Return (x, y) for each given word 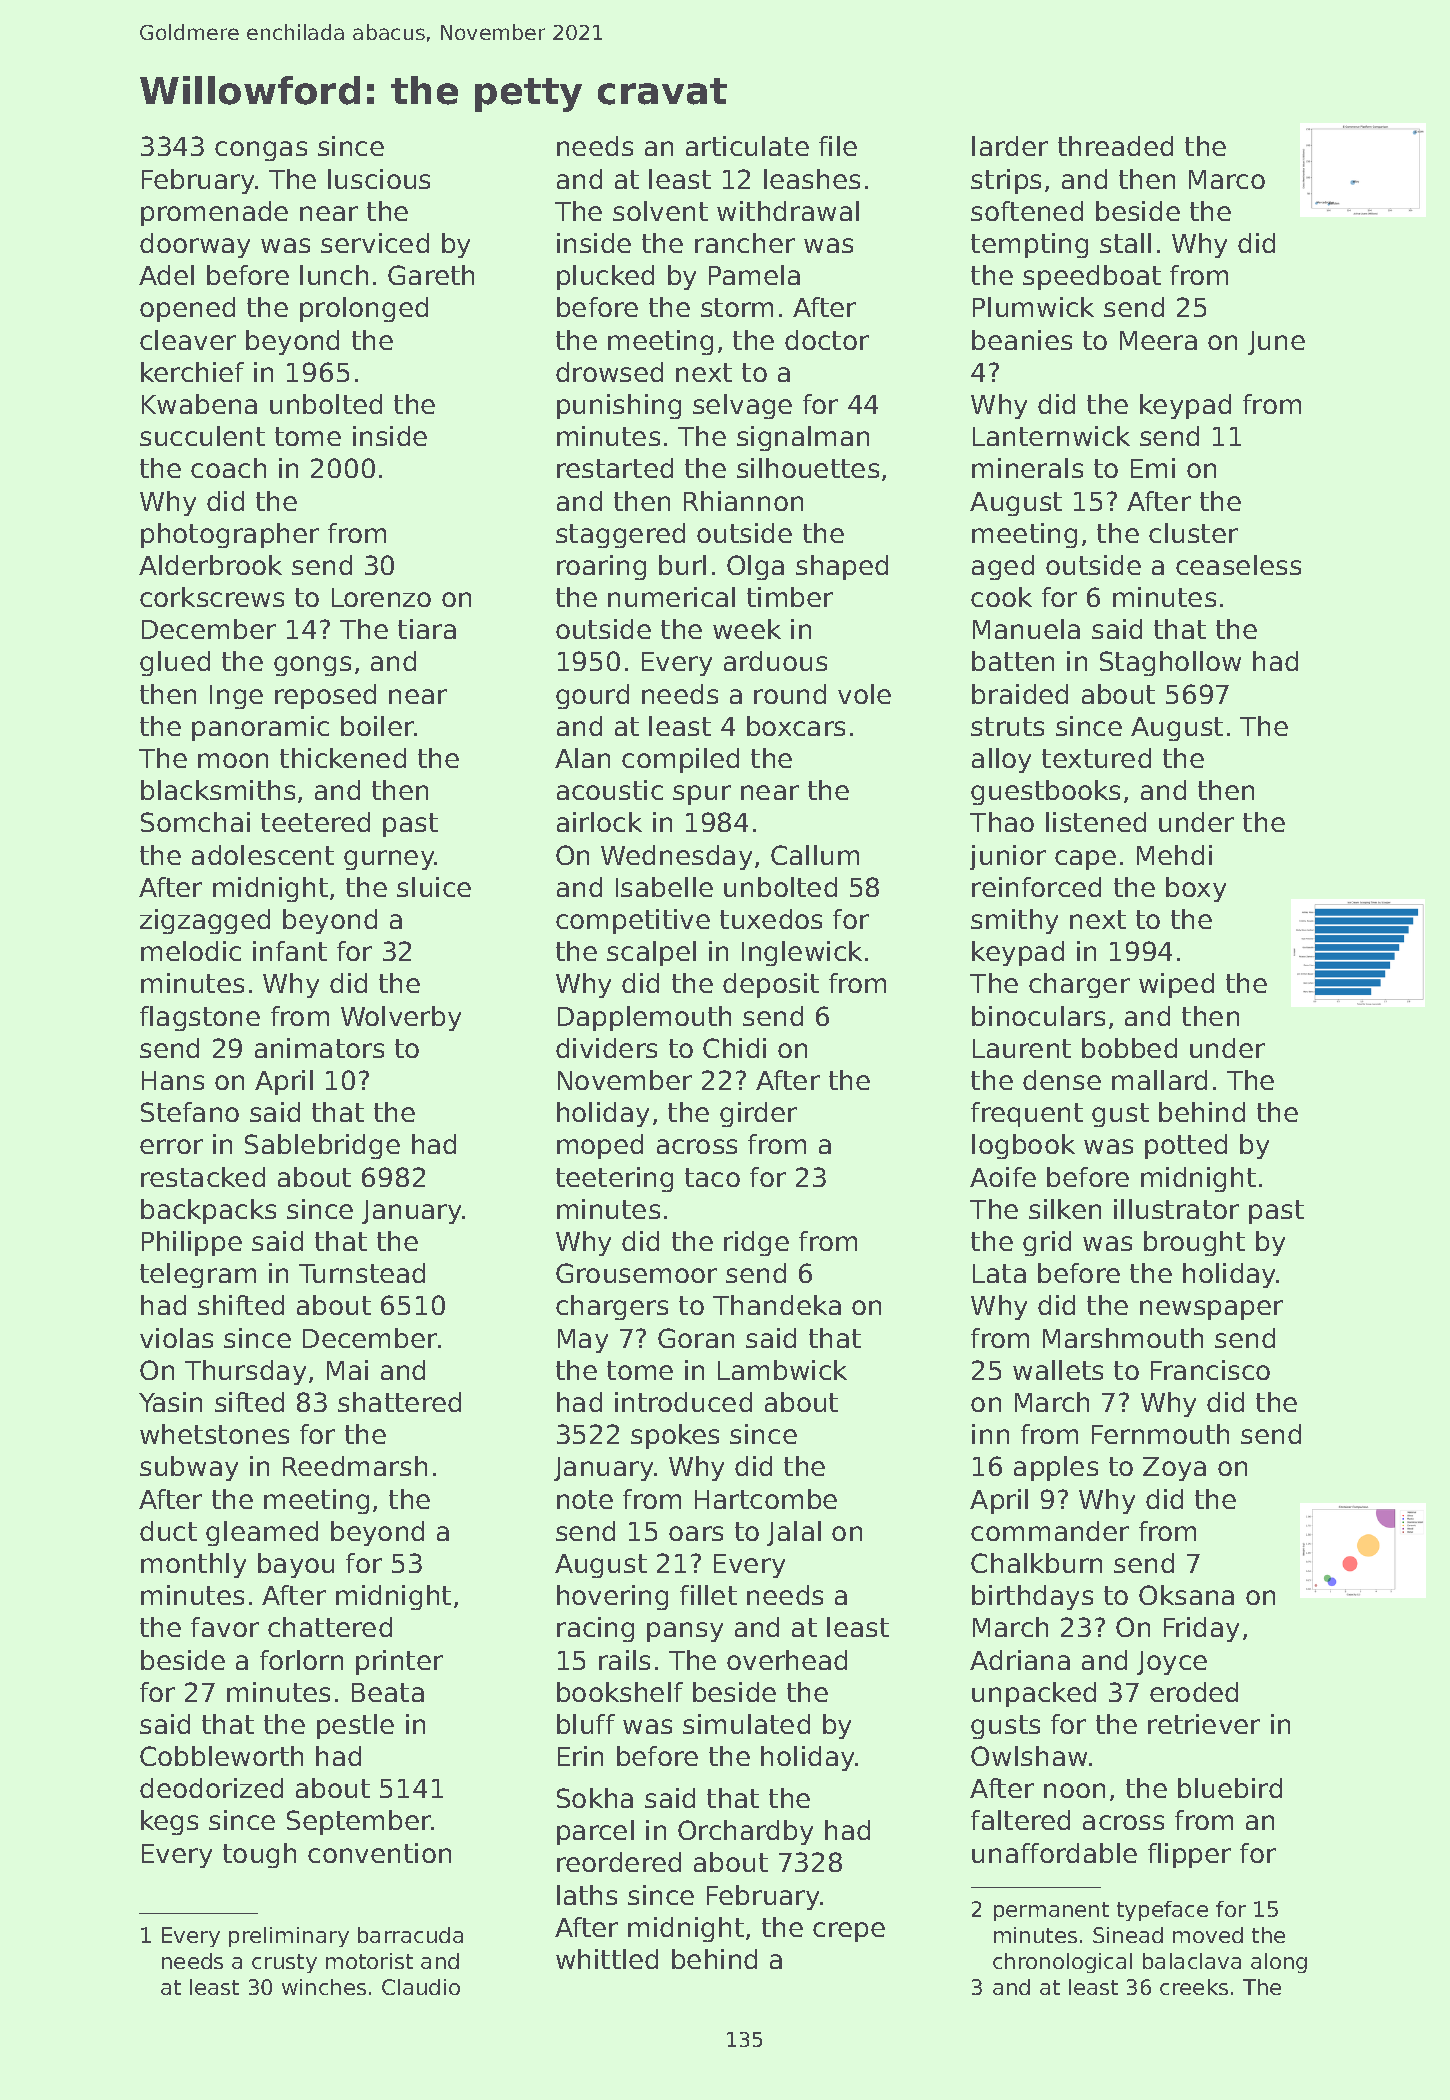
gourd (592, 696)
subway (189, 1468)
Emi (1153, 468)
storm (737, 307)
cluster (1193, 533)
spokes (675, 1436)
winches (324, 1987)
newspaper (1211, 1310)
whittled (607, 1959)
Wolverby (401, 1018)
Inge (236, 697)
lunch (334, 275)
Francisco (1210, 1370)
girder (758, 1114)
